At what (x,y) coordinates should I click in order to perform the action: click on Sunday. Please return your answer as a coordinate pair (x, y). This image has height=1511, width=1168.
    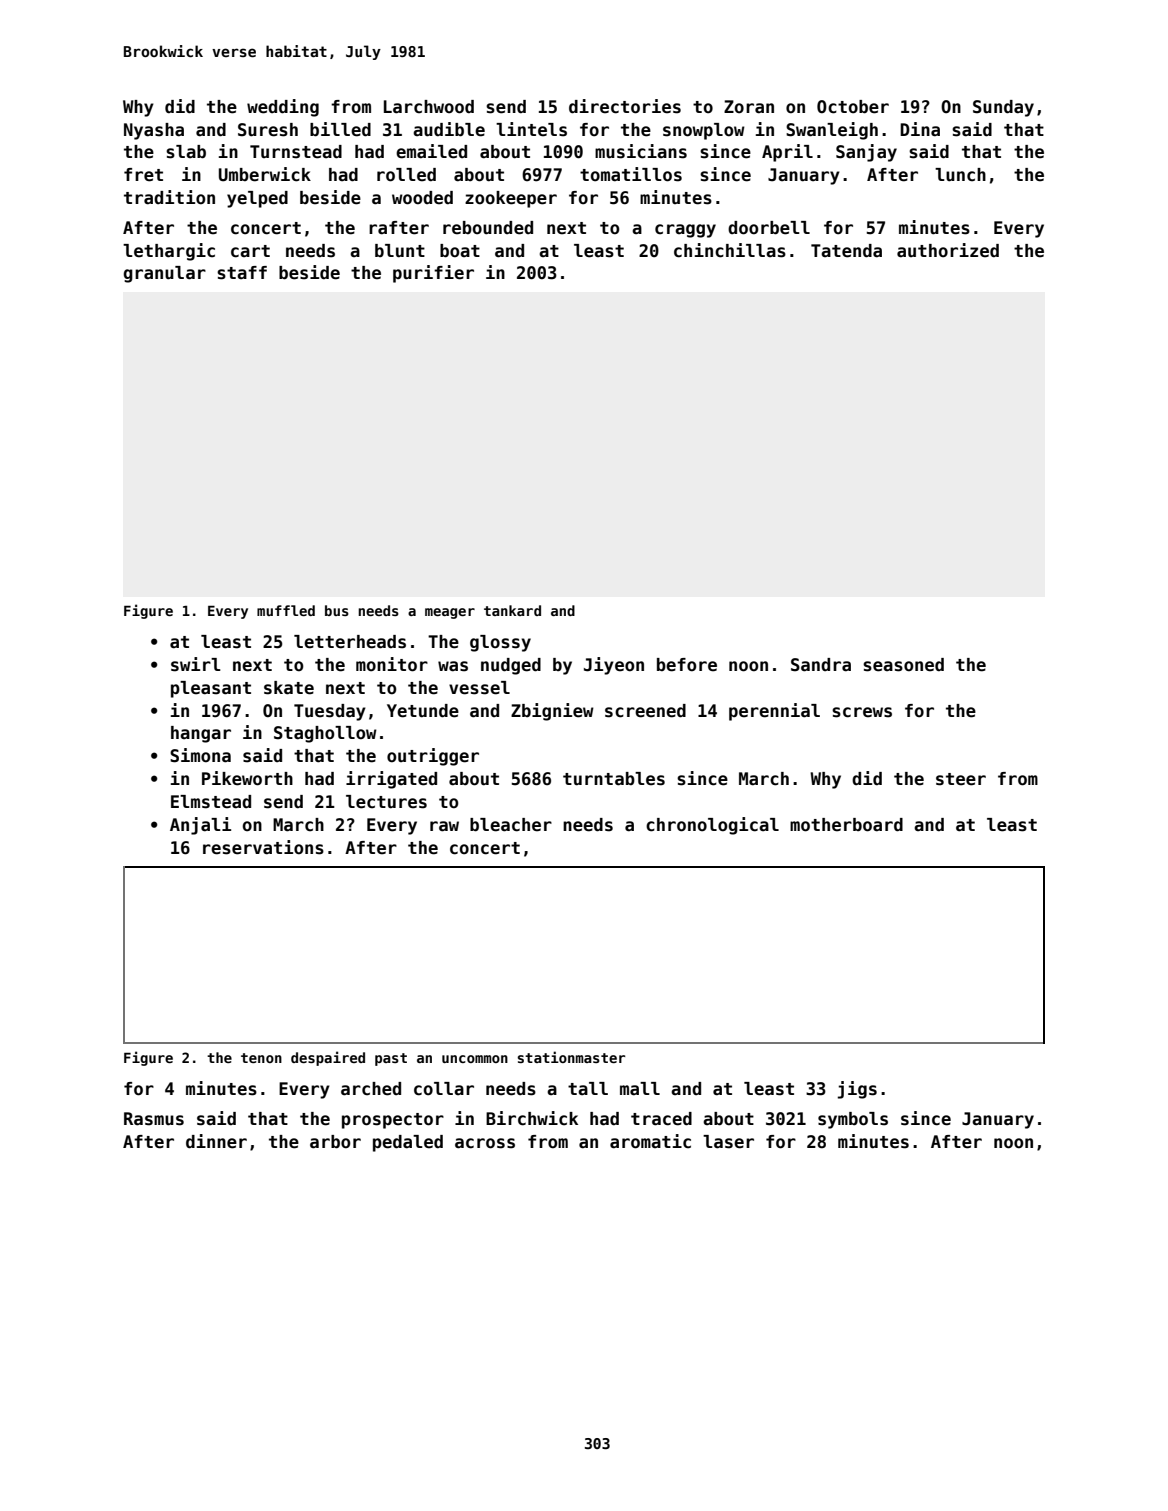
    Looking at the image, I should click on (1003, 108).
